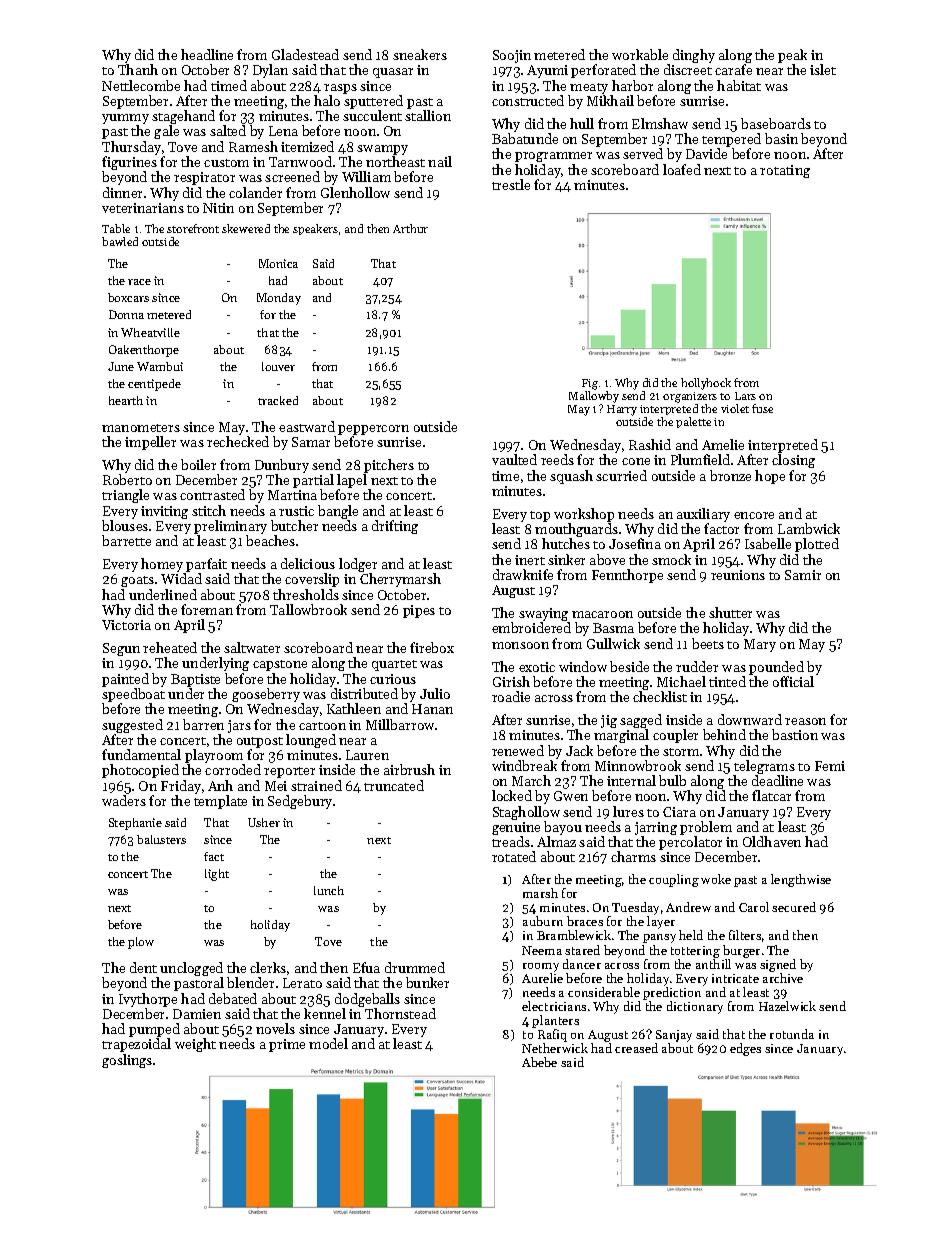 The image size is (952, 1233). I want to click on Monica, so click(278, 263).
